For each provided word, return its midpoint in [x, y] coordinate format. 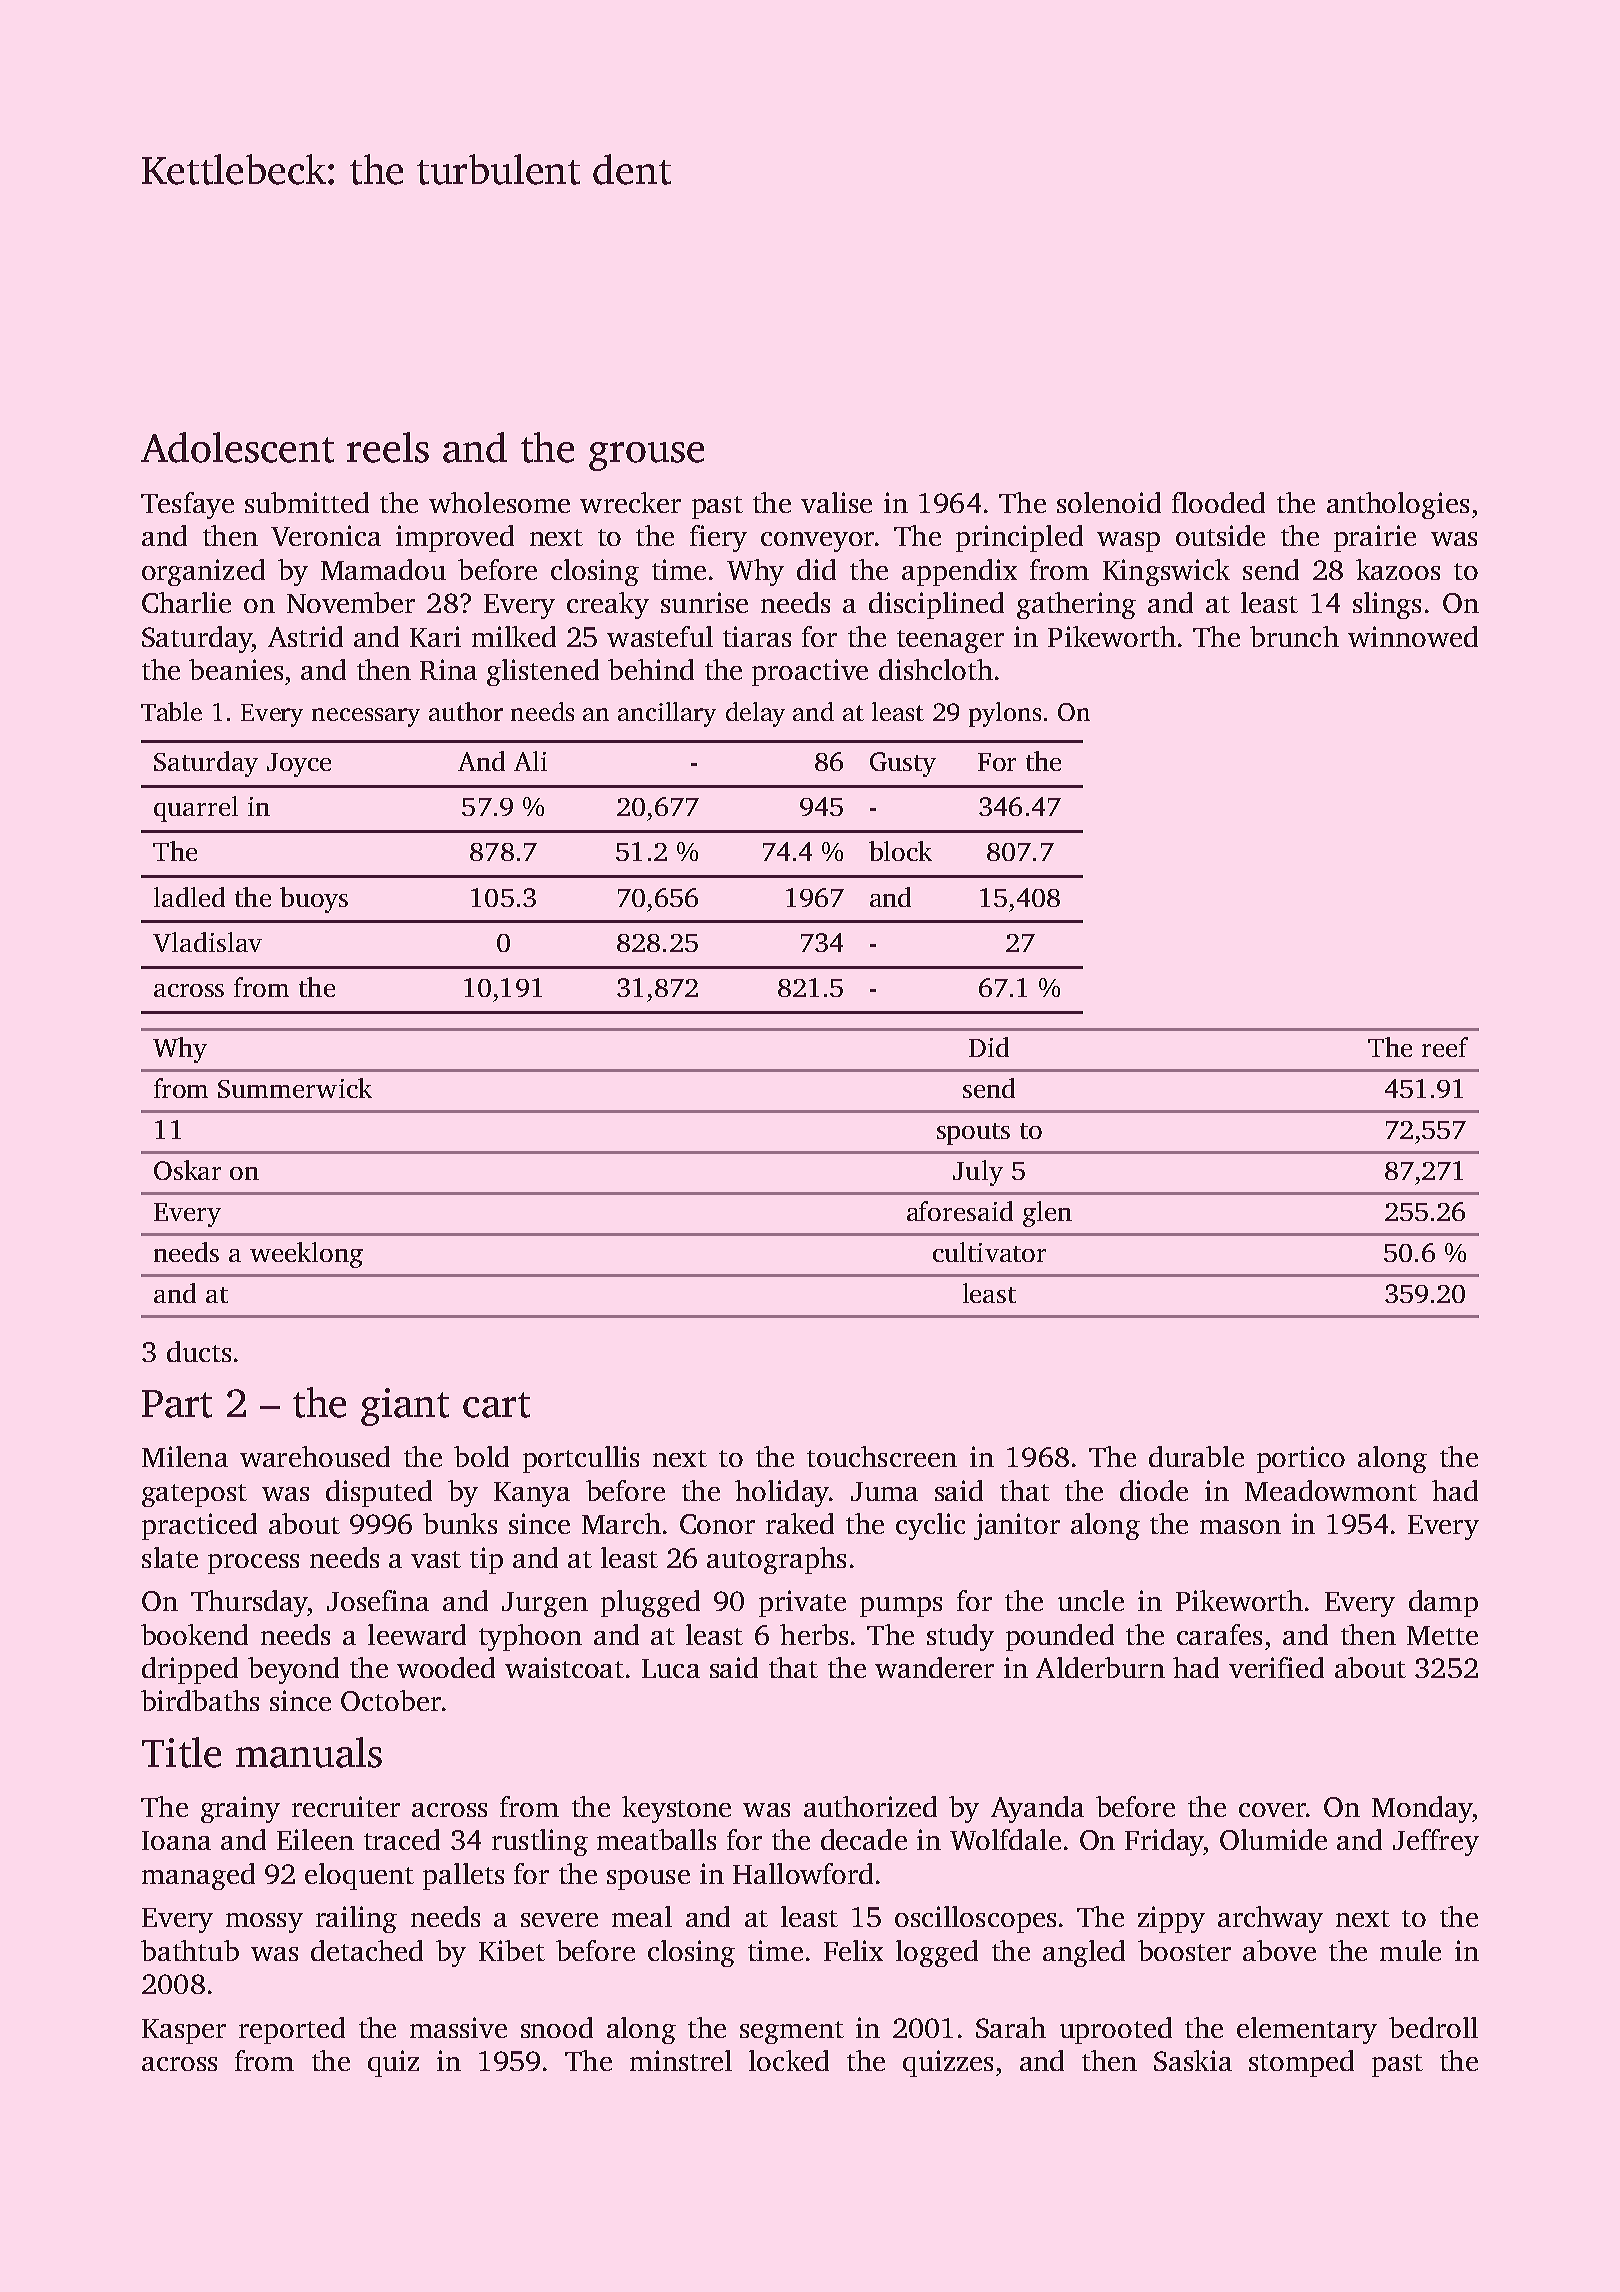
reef [1445, 1047]
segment [792, 2032]
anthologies [1398, 505]
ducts [199, 1351]
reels [388, 447]
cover [1272, 1810]
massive [458, 2027]
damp [1443, 1603]
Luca [671, 1668]
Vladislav [207, 942]
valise [836, 502]
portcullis [581, 1459]
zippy [1171, 1919]
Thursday [249, 1603]
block [900, 851]
